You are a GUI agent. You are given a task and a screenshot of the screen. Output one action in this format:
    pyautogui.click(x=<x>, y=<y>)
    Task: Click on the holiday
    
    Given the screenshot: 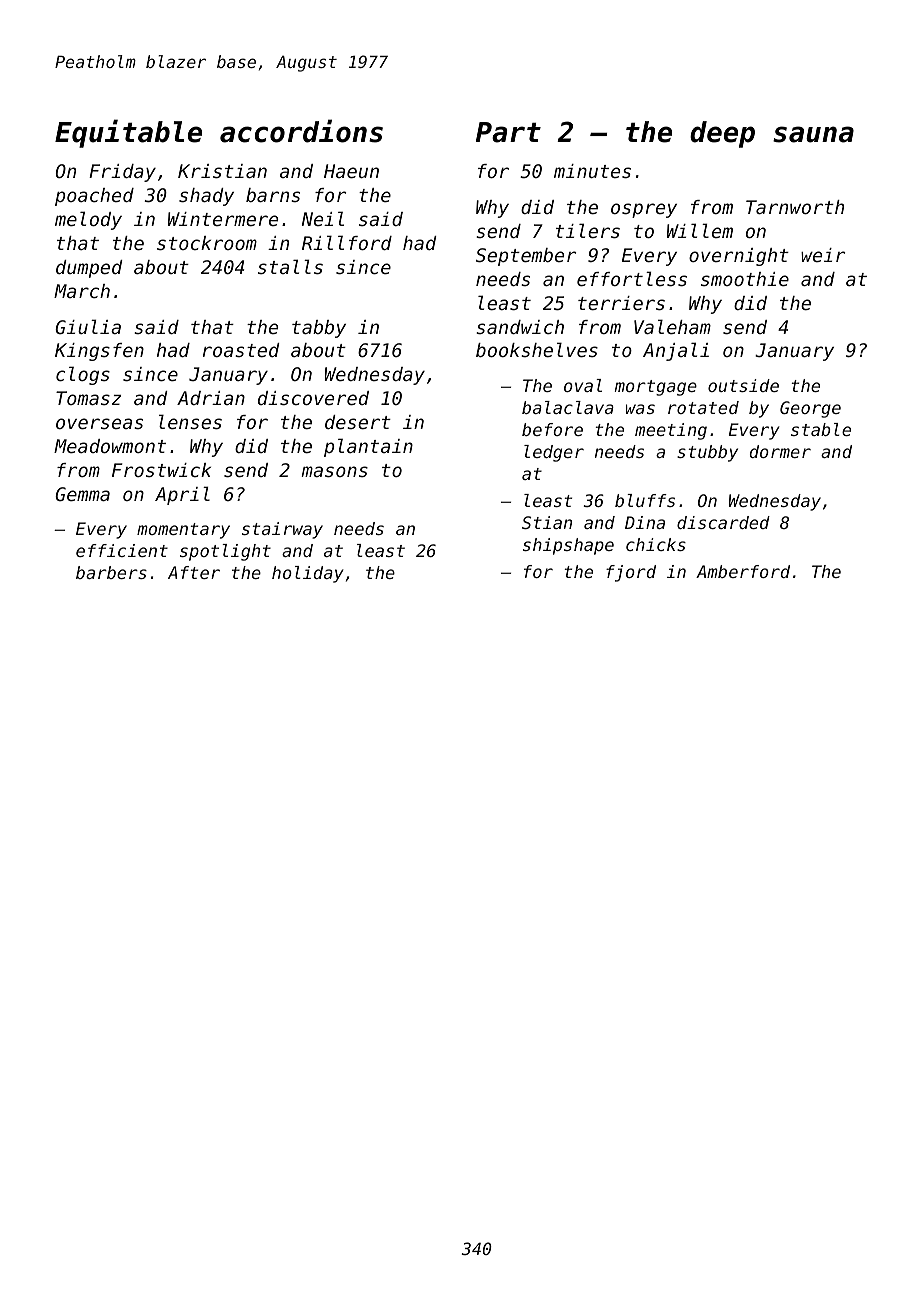 What is the action you would take?
    pyautogui.click(x=307, y=574)
